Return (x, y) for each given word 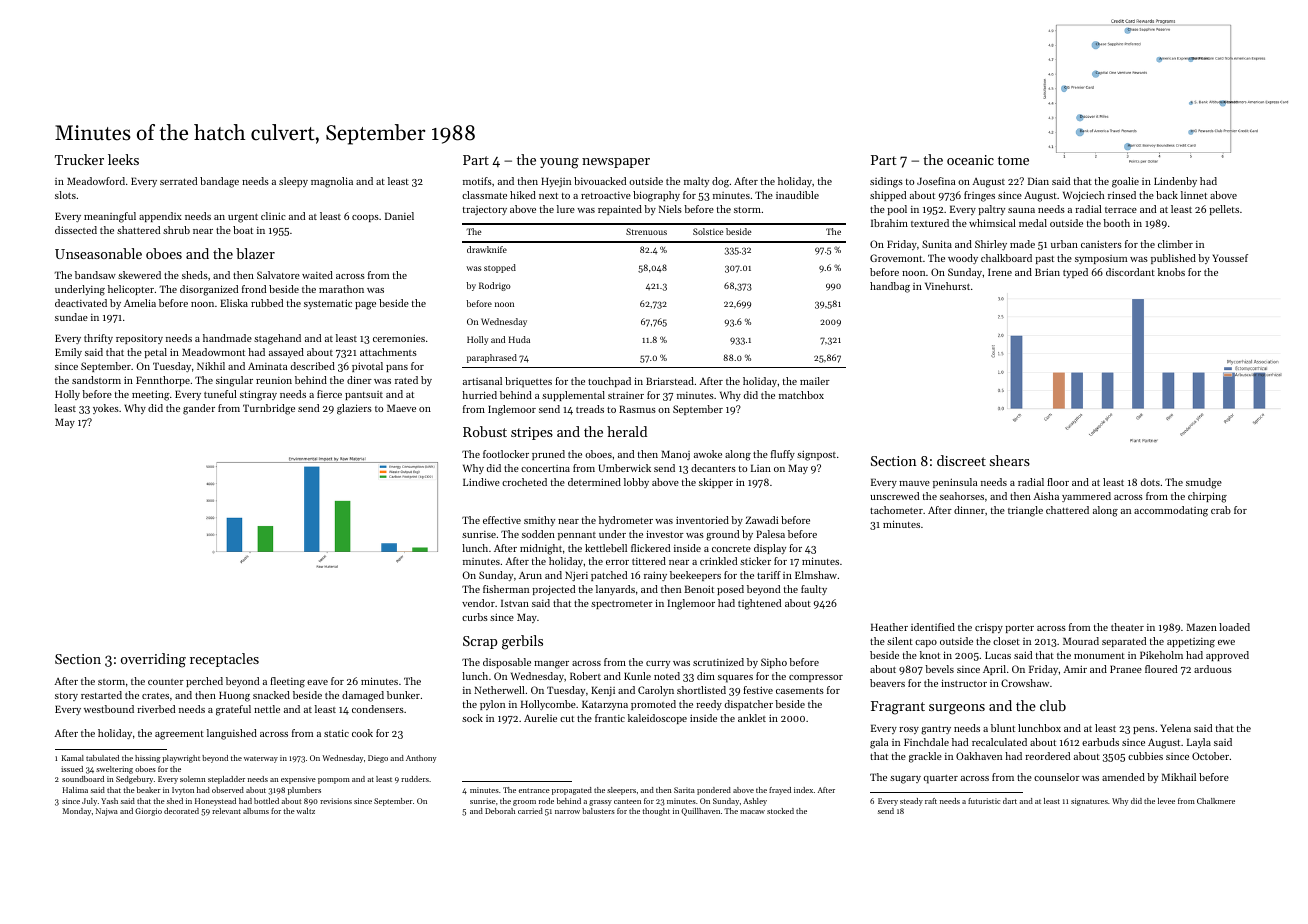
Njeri (576, 576)
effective (502, 520)
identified (933, 627)
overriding (153, 660)
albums (256, 811)
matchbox (801, 395)
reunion (274, 380)
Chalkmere (1216, 801)
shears (1010, 460)
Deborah (500, 811)
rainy (655, 576)
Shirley (991, 245)
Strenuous (646, 231)
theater (1127, 627)
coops (365, 218)
